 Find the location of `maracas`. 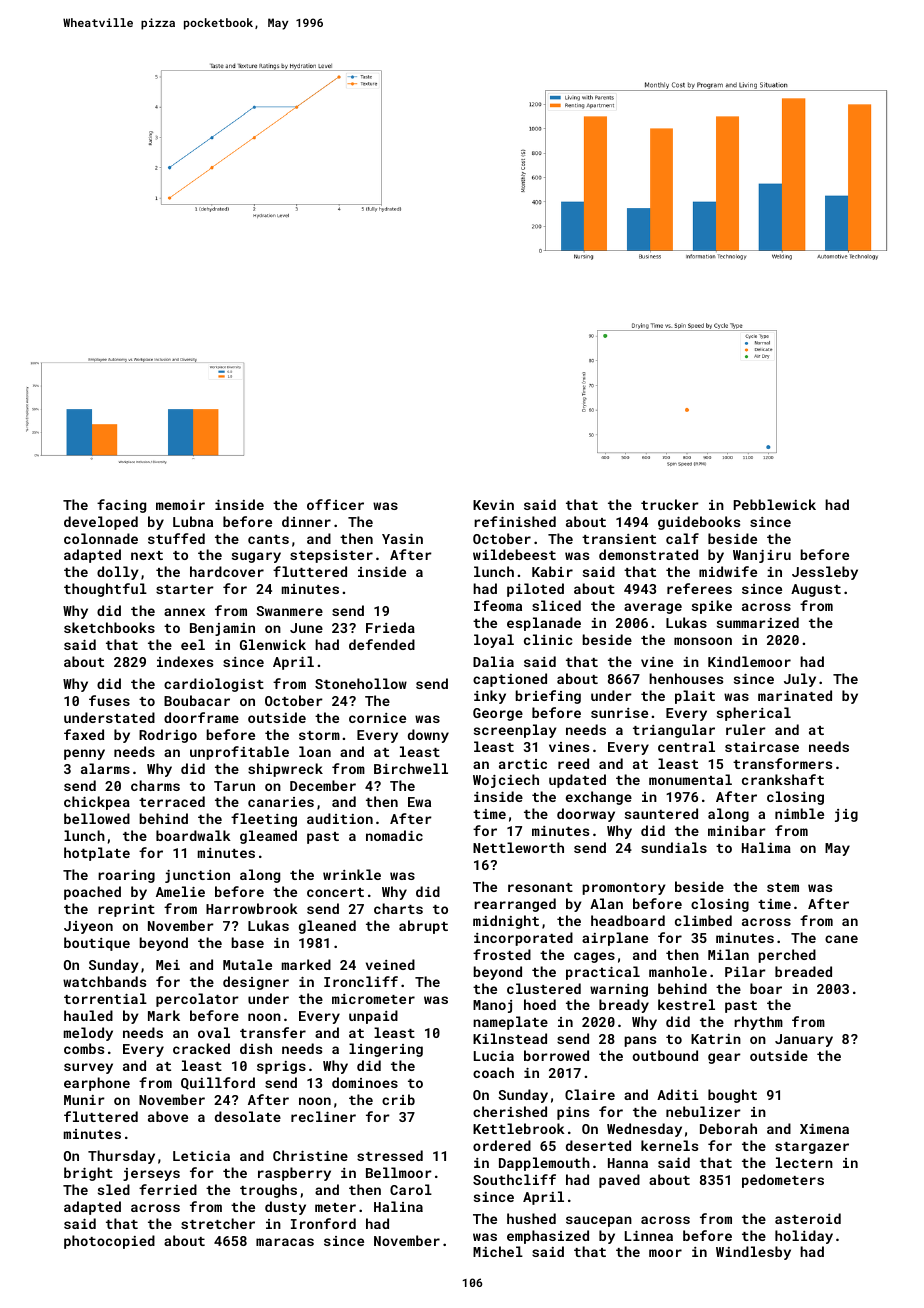

maracas is located at coordinates (285, 1242).
